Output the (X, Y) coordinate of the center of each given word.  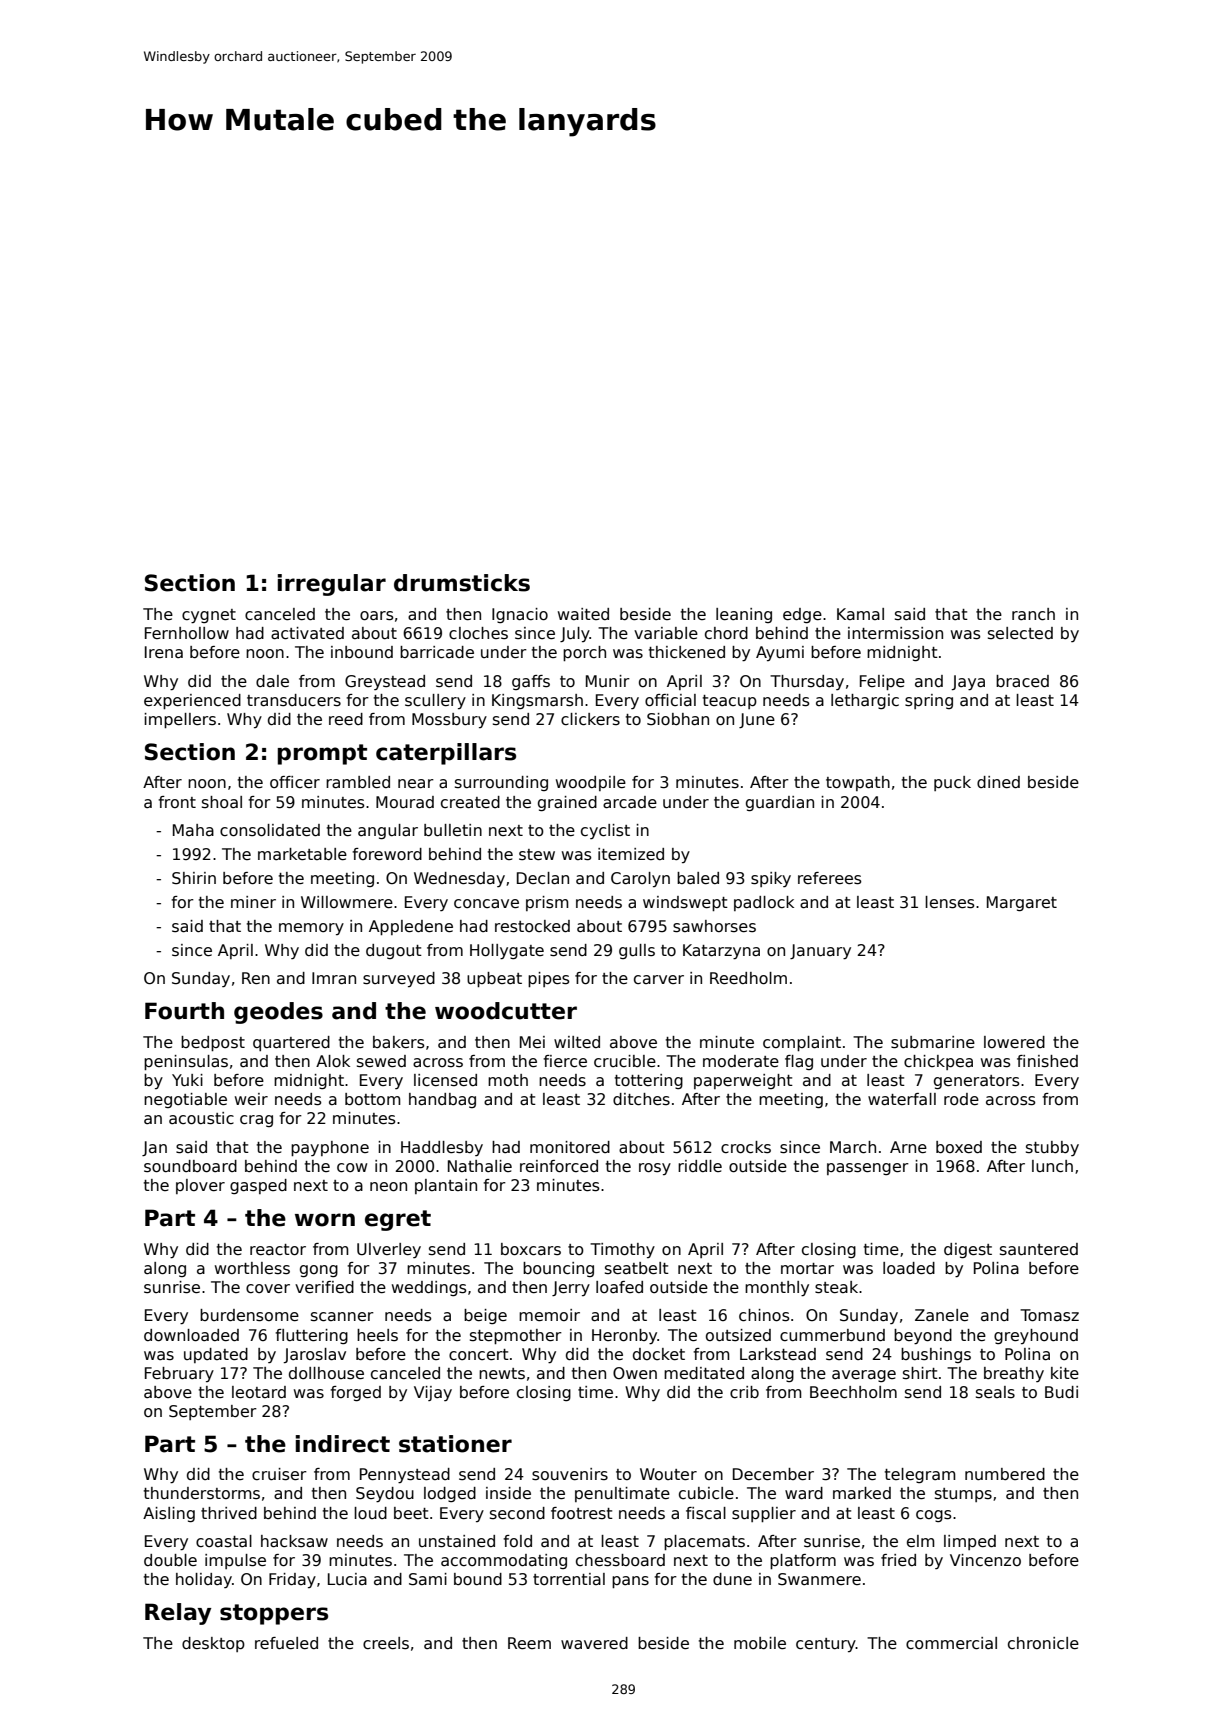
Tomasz (1049, 1315)
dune (732, 1579)
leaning (744, 615)
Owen (635, 1373)
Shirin (194, 878)
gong (319, 1271)
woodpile (591, 783)
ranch (1033, 614)
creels (386, 1643)
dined (998, 782)
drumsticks (462, 583)
